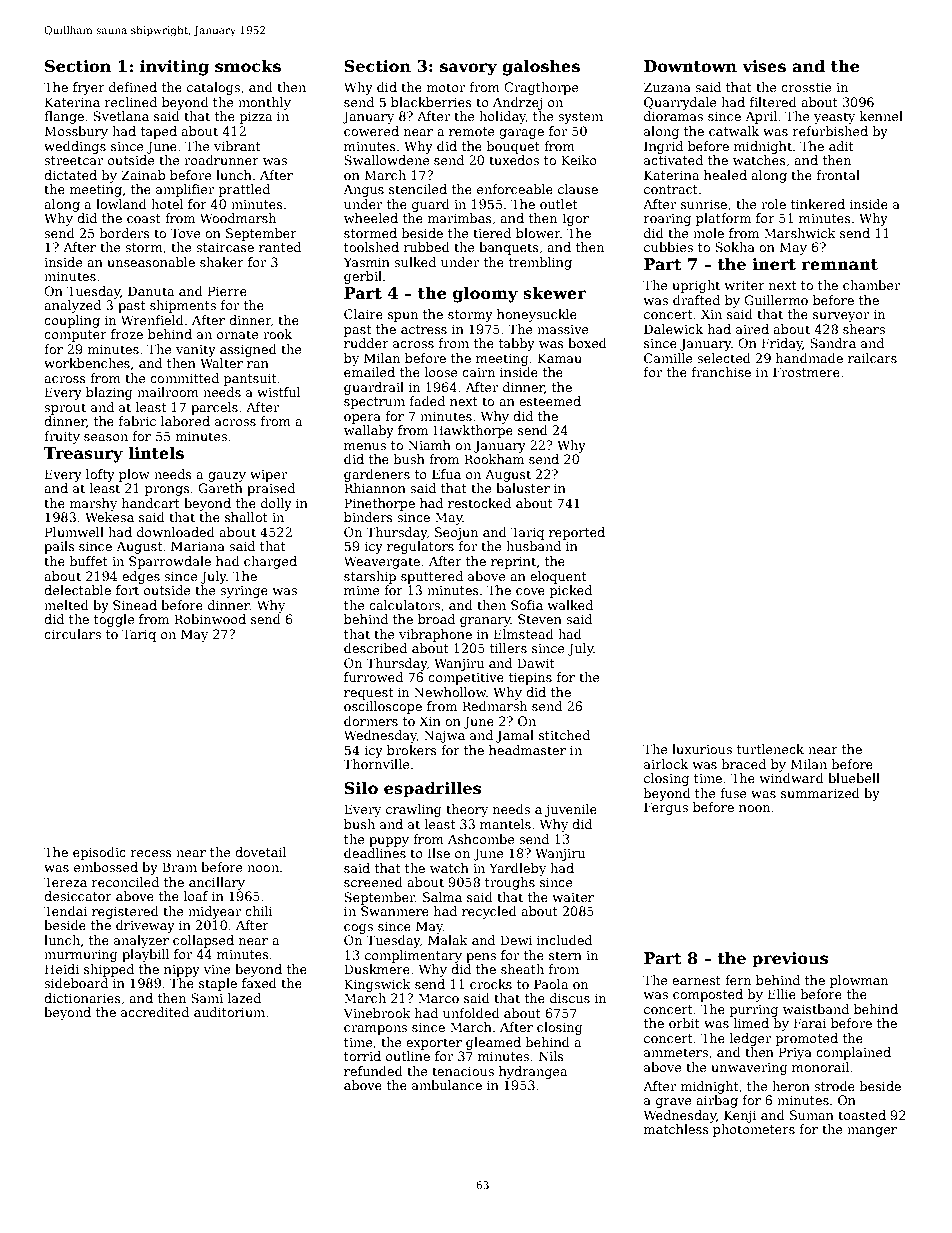 This document has width=952, height=1233. I want to click on previous, so click(790, 960).
